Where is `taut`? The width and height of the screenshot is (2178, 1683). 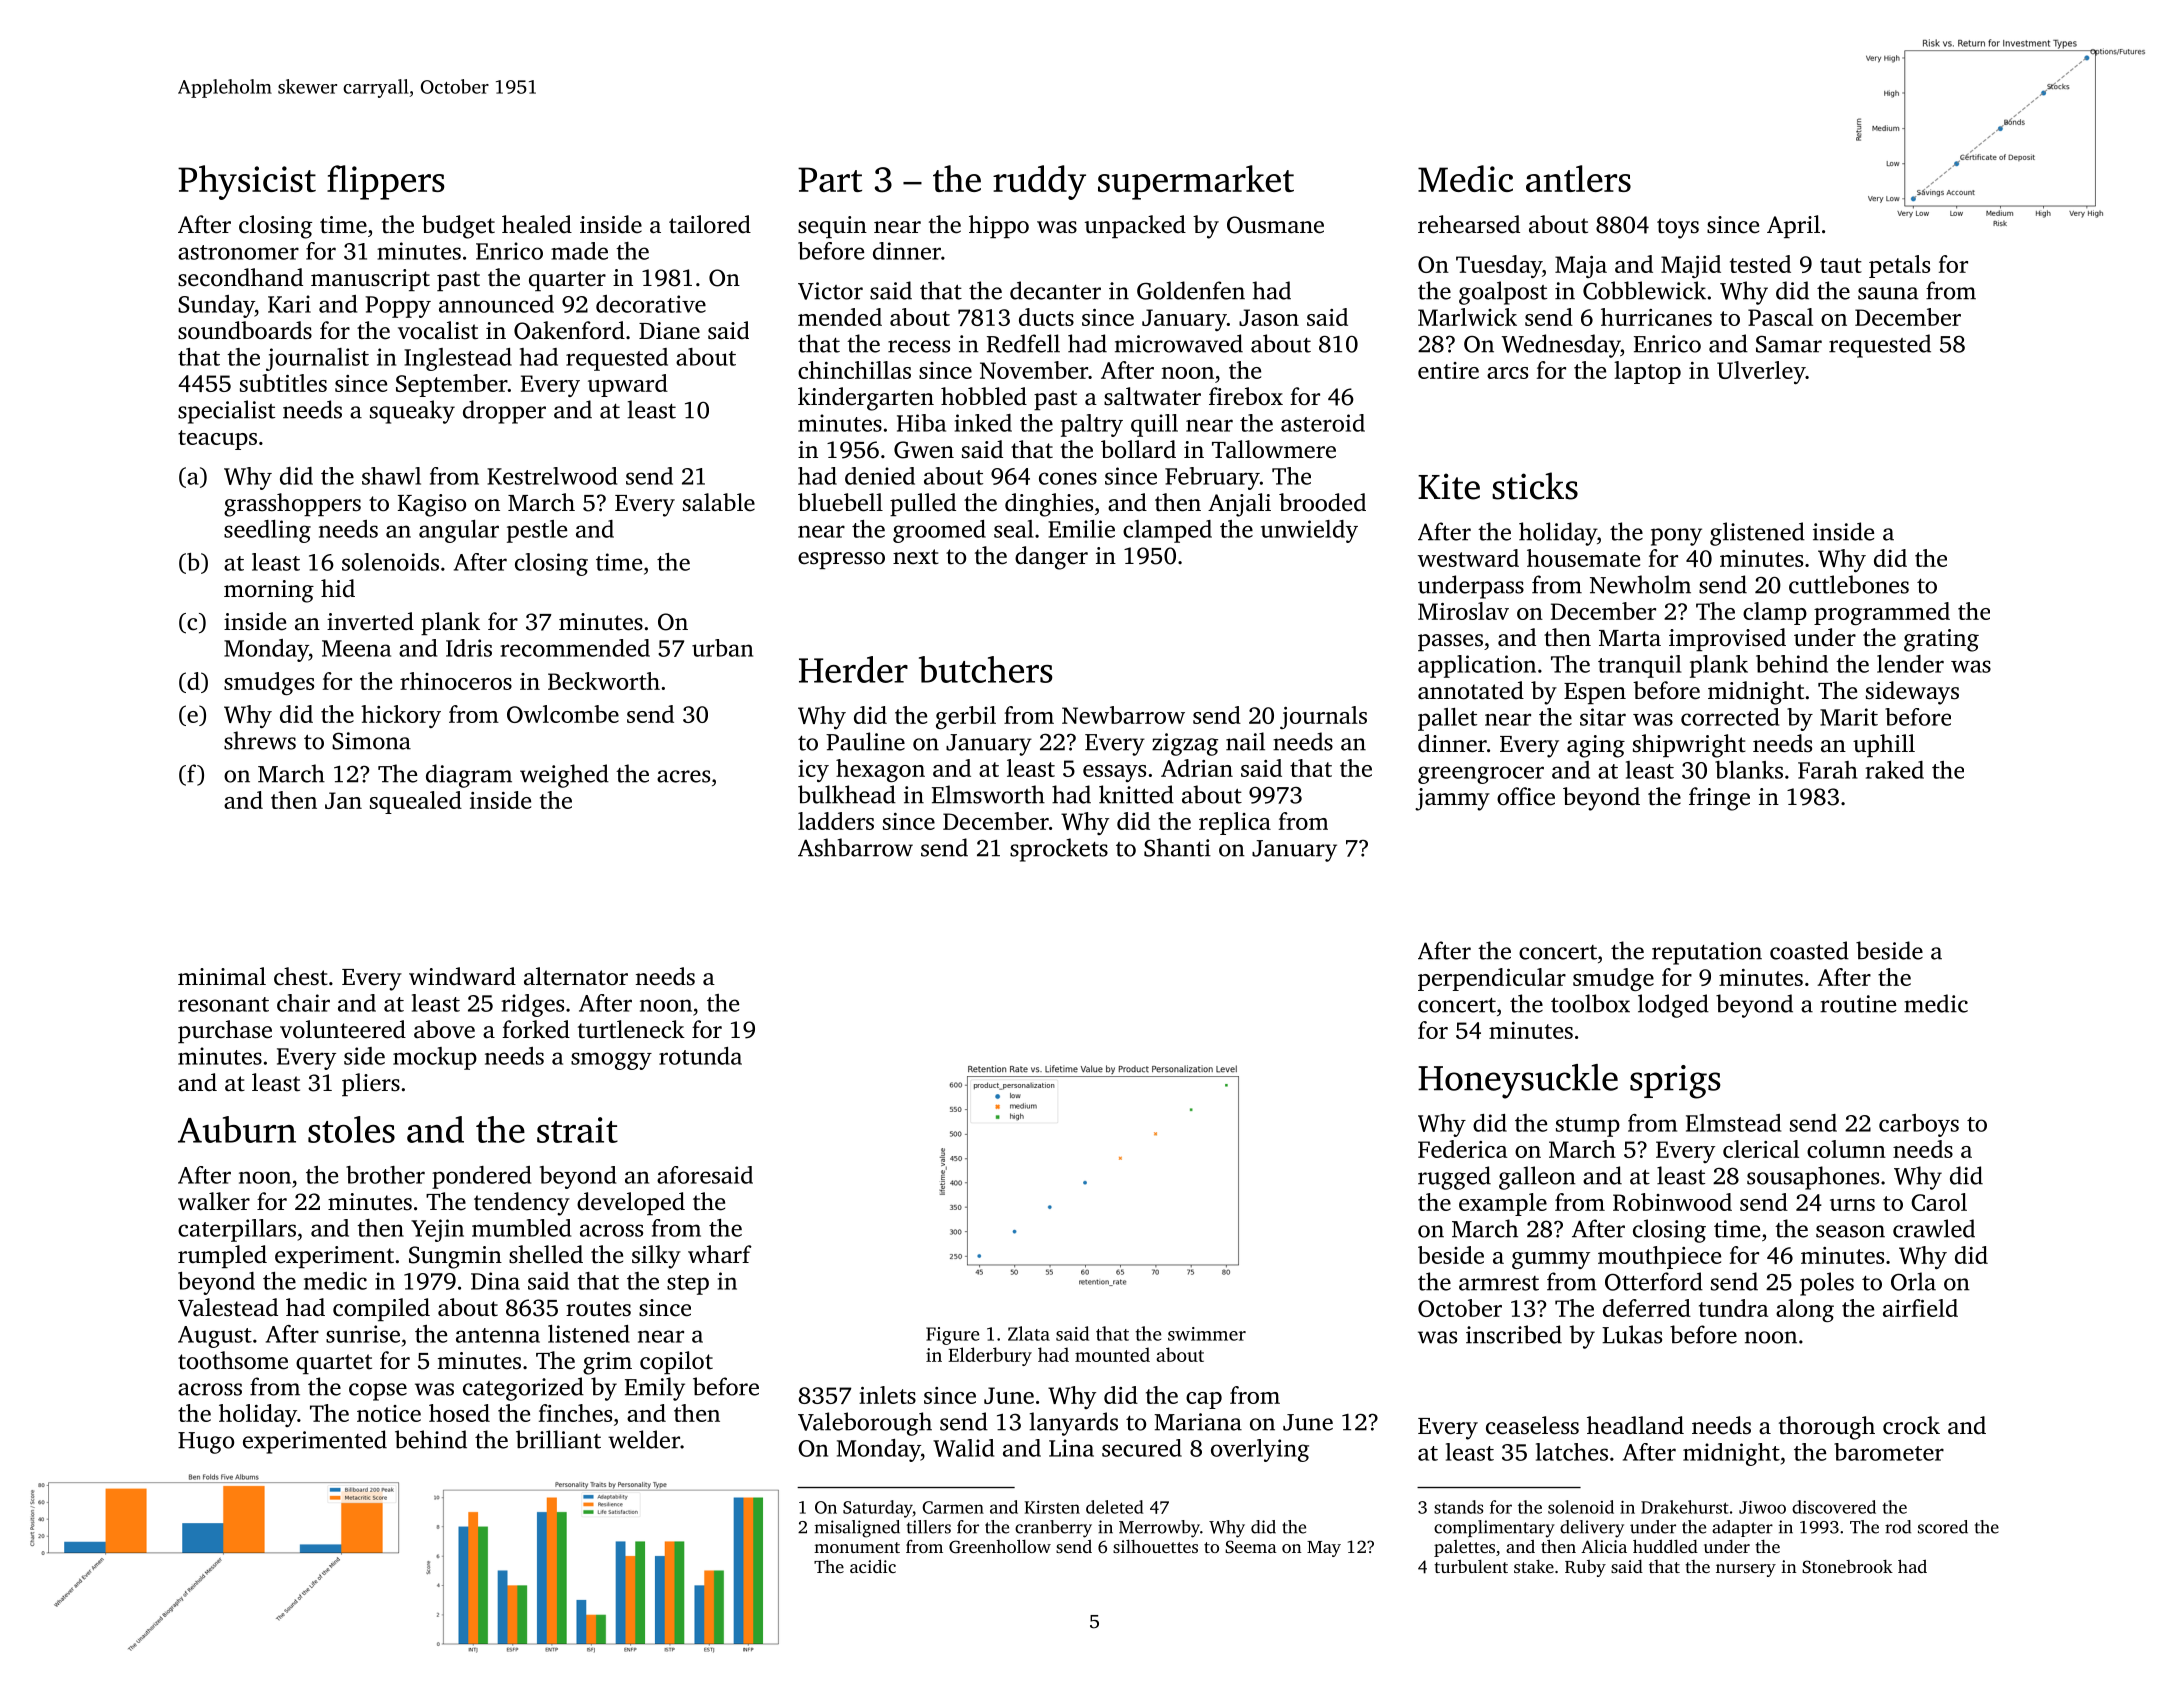 taut is located at coordinates (1841, 265).
